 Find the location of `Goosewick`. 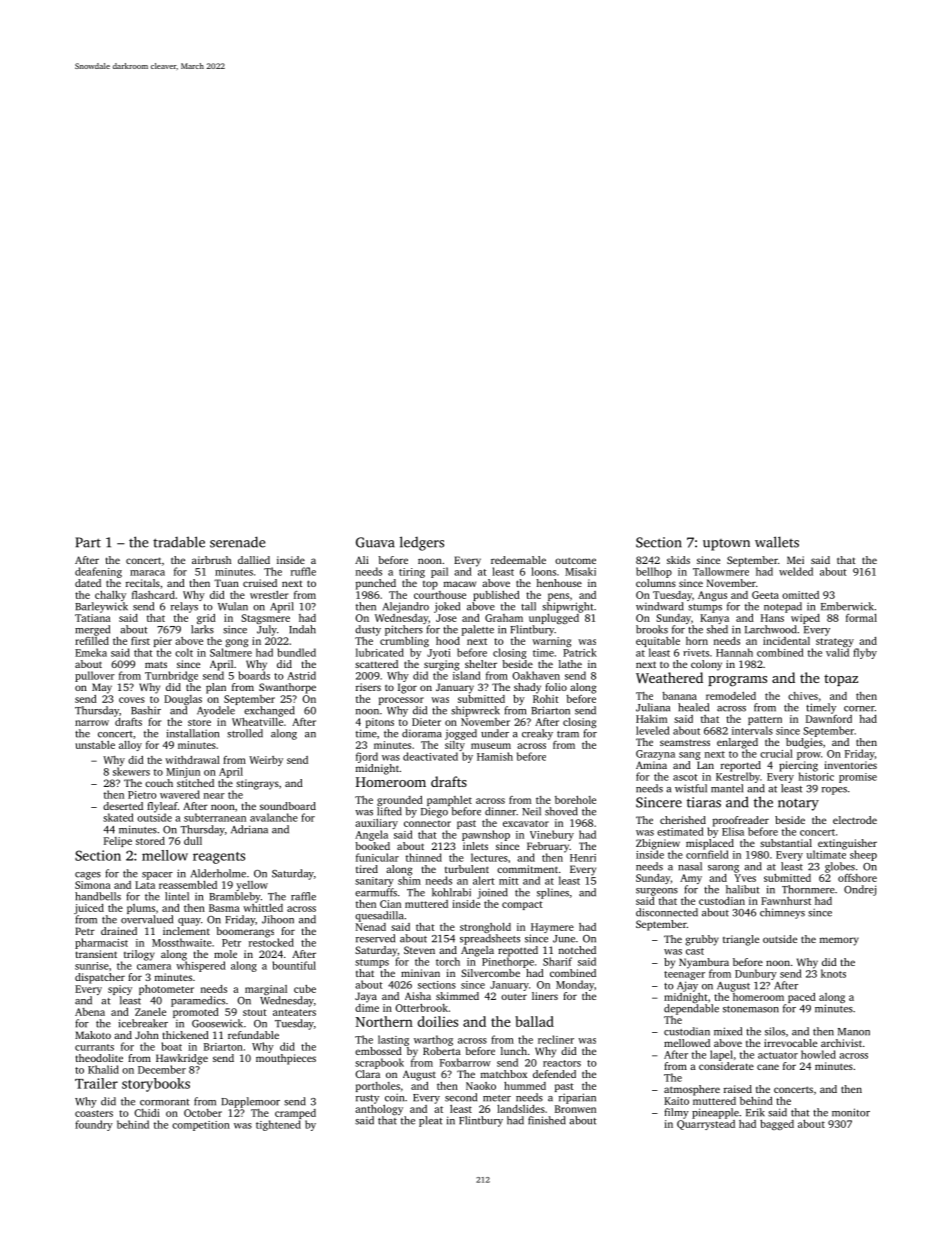

Goosewick is located at coordinates (217, 1023).
